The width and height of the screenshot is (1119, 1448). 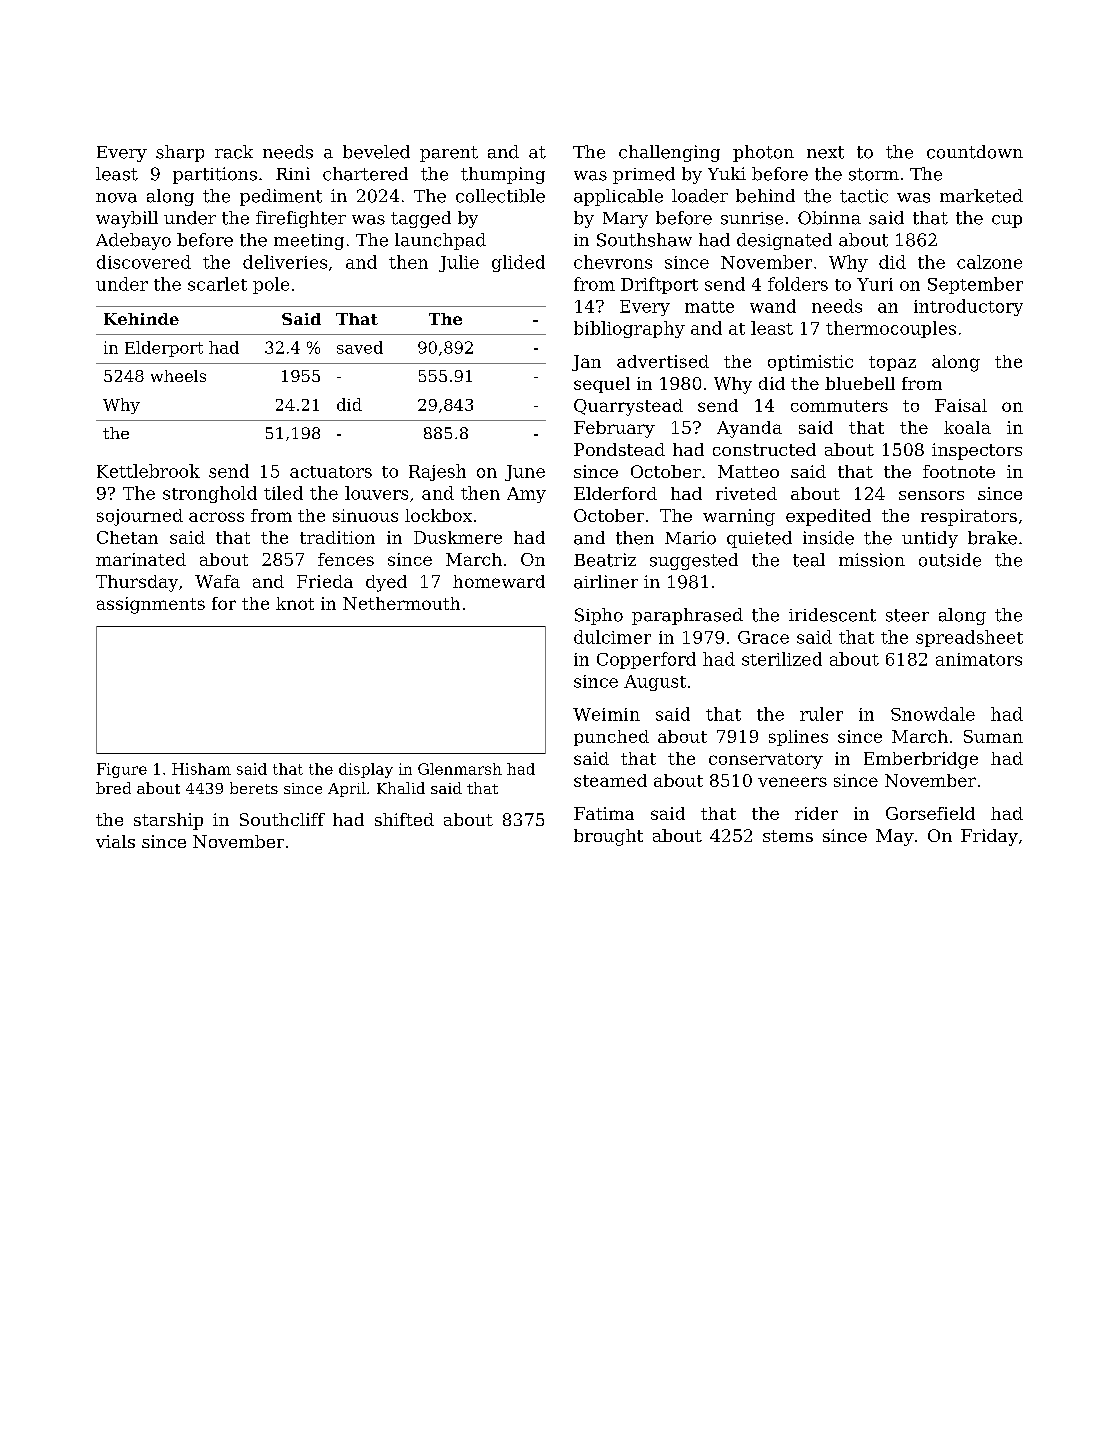 I want to click on Yuri, so click(x=875, y=284).
